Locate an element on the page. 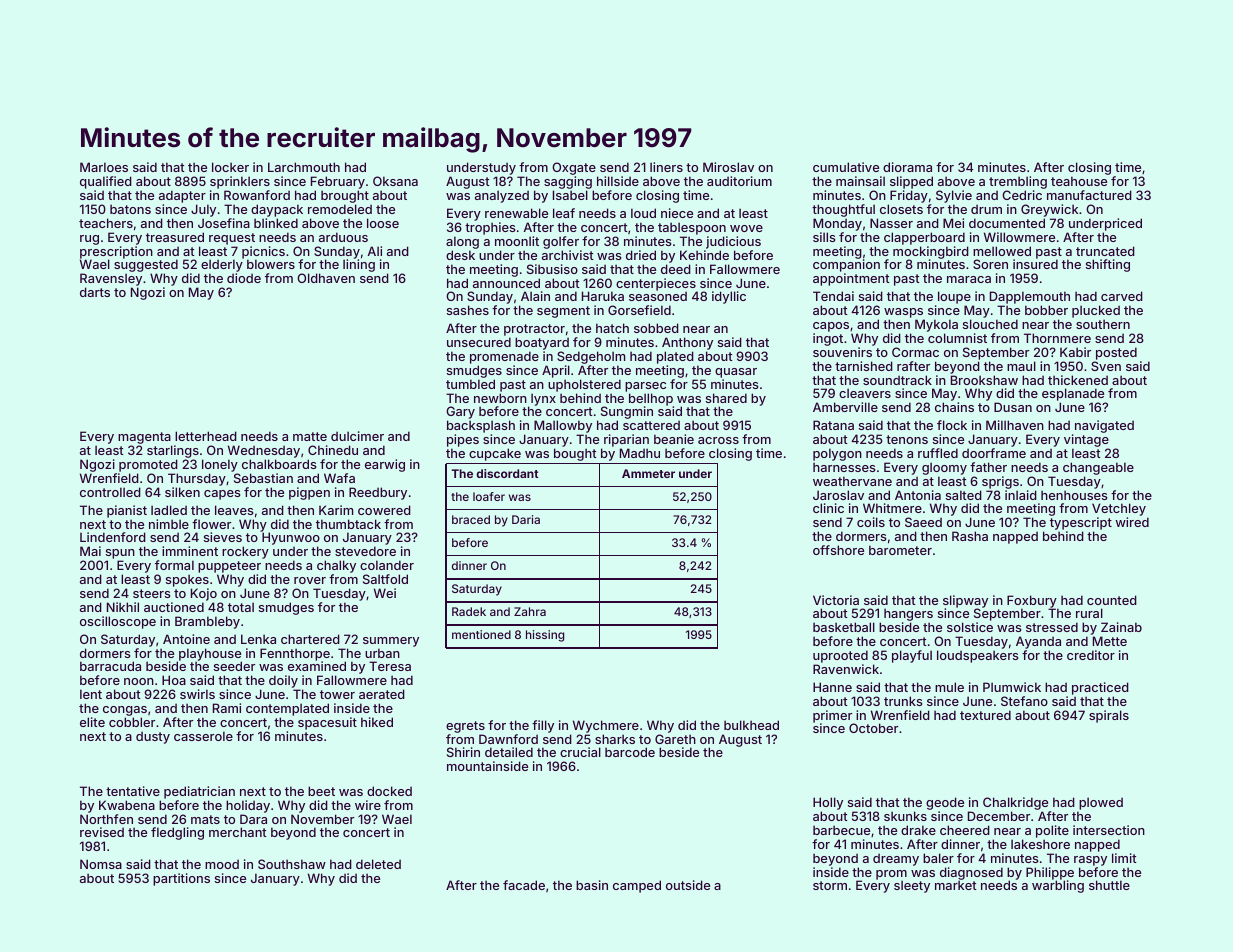  locker is located at coordinates (230, 167).
